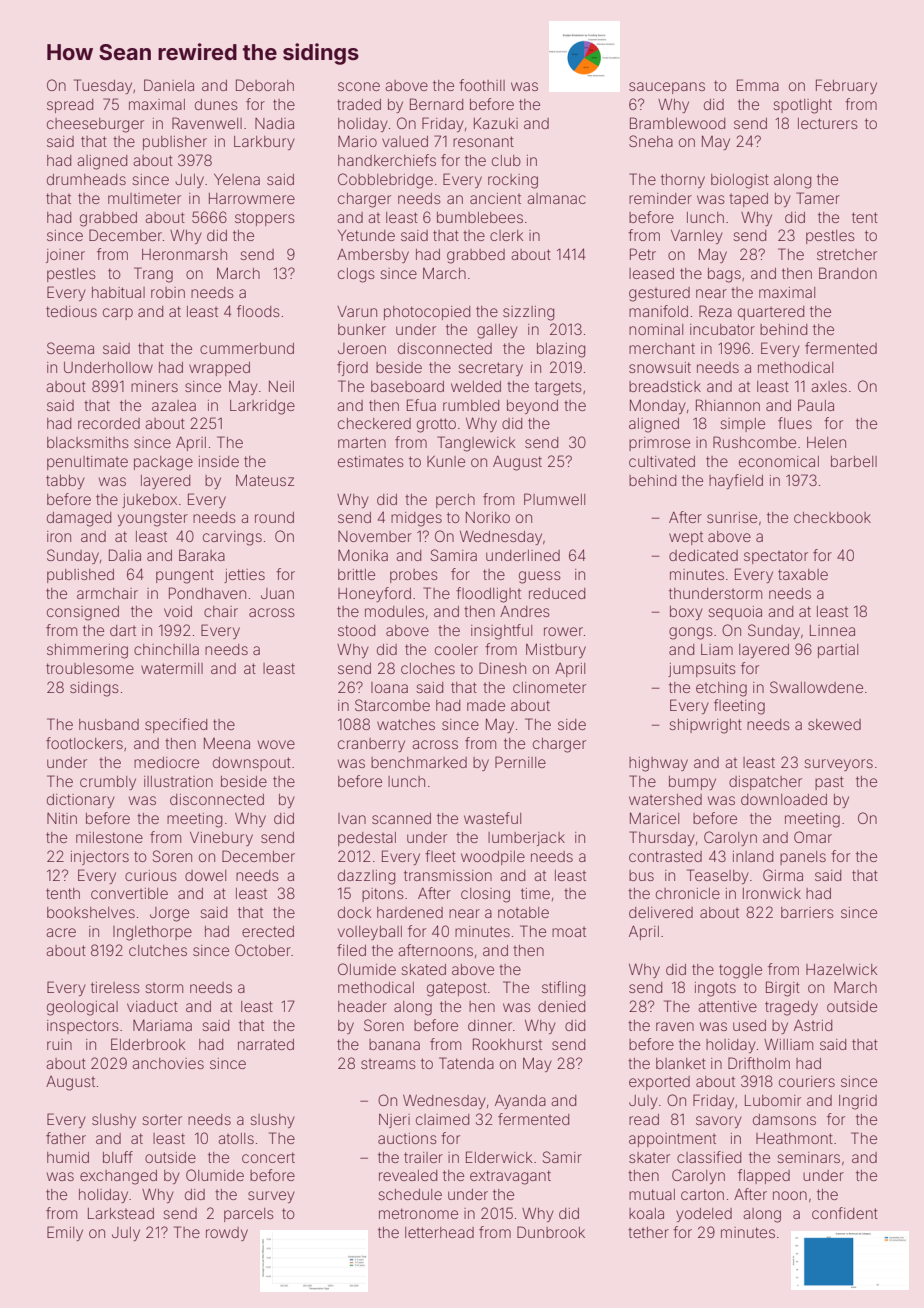 The width and height of the screenshot is (924, 1308). Describe the element at coordinates (783, 875) in the screenshot. I see `Girma` at that location.
